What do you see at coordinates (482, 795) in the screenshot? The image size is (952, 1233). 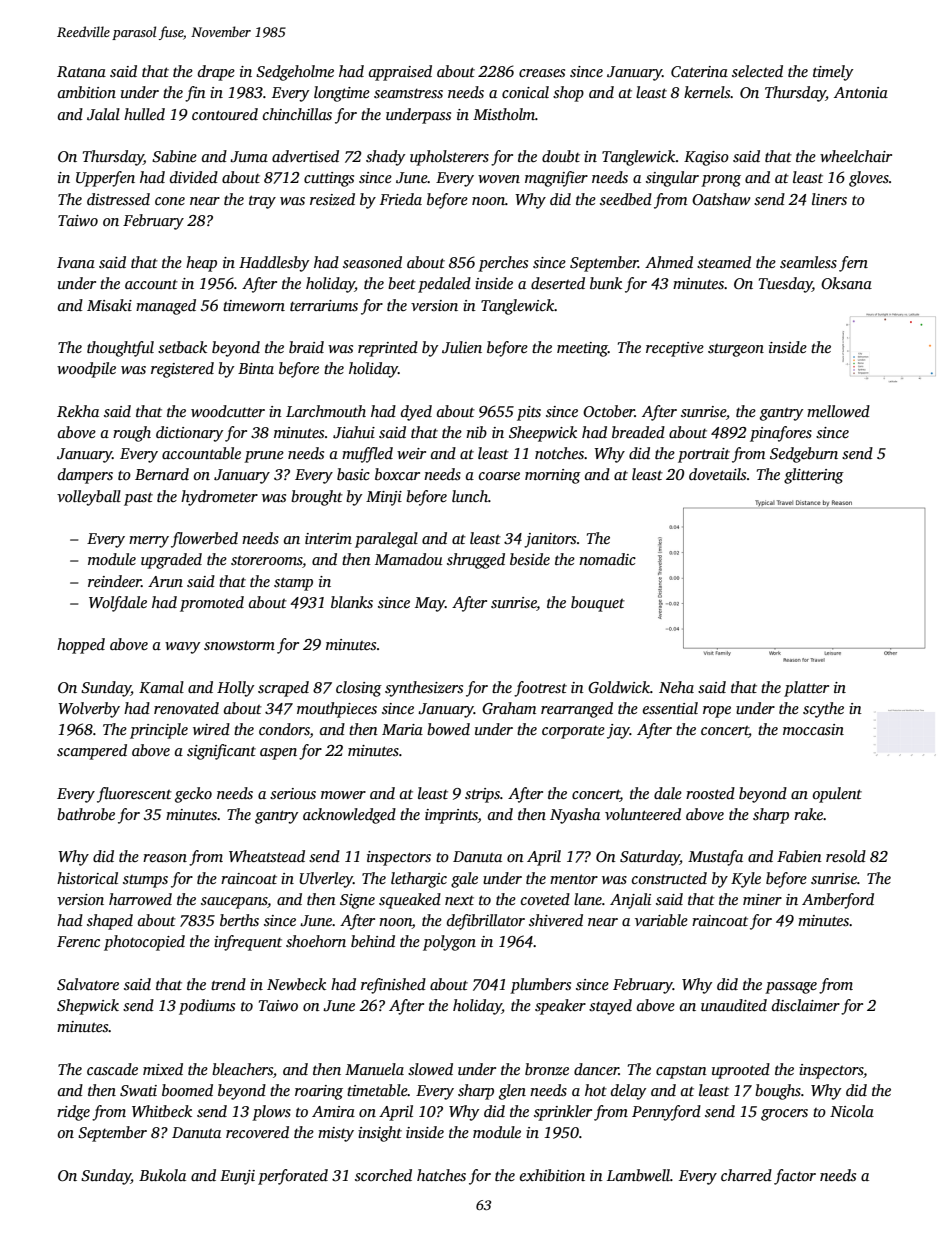 I see `strips` at bounding box center [482, 795].
